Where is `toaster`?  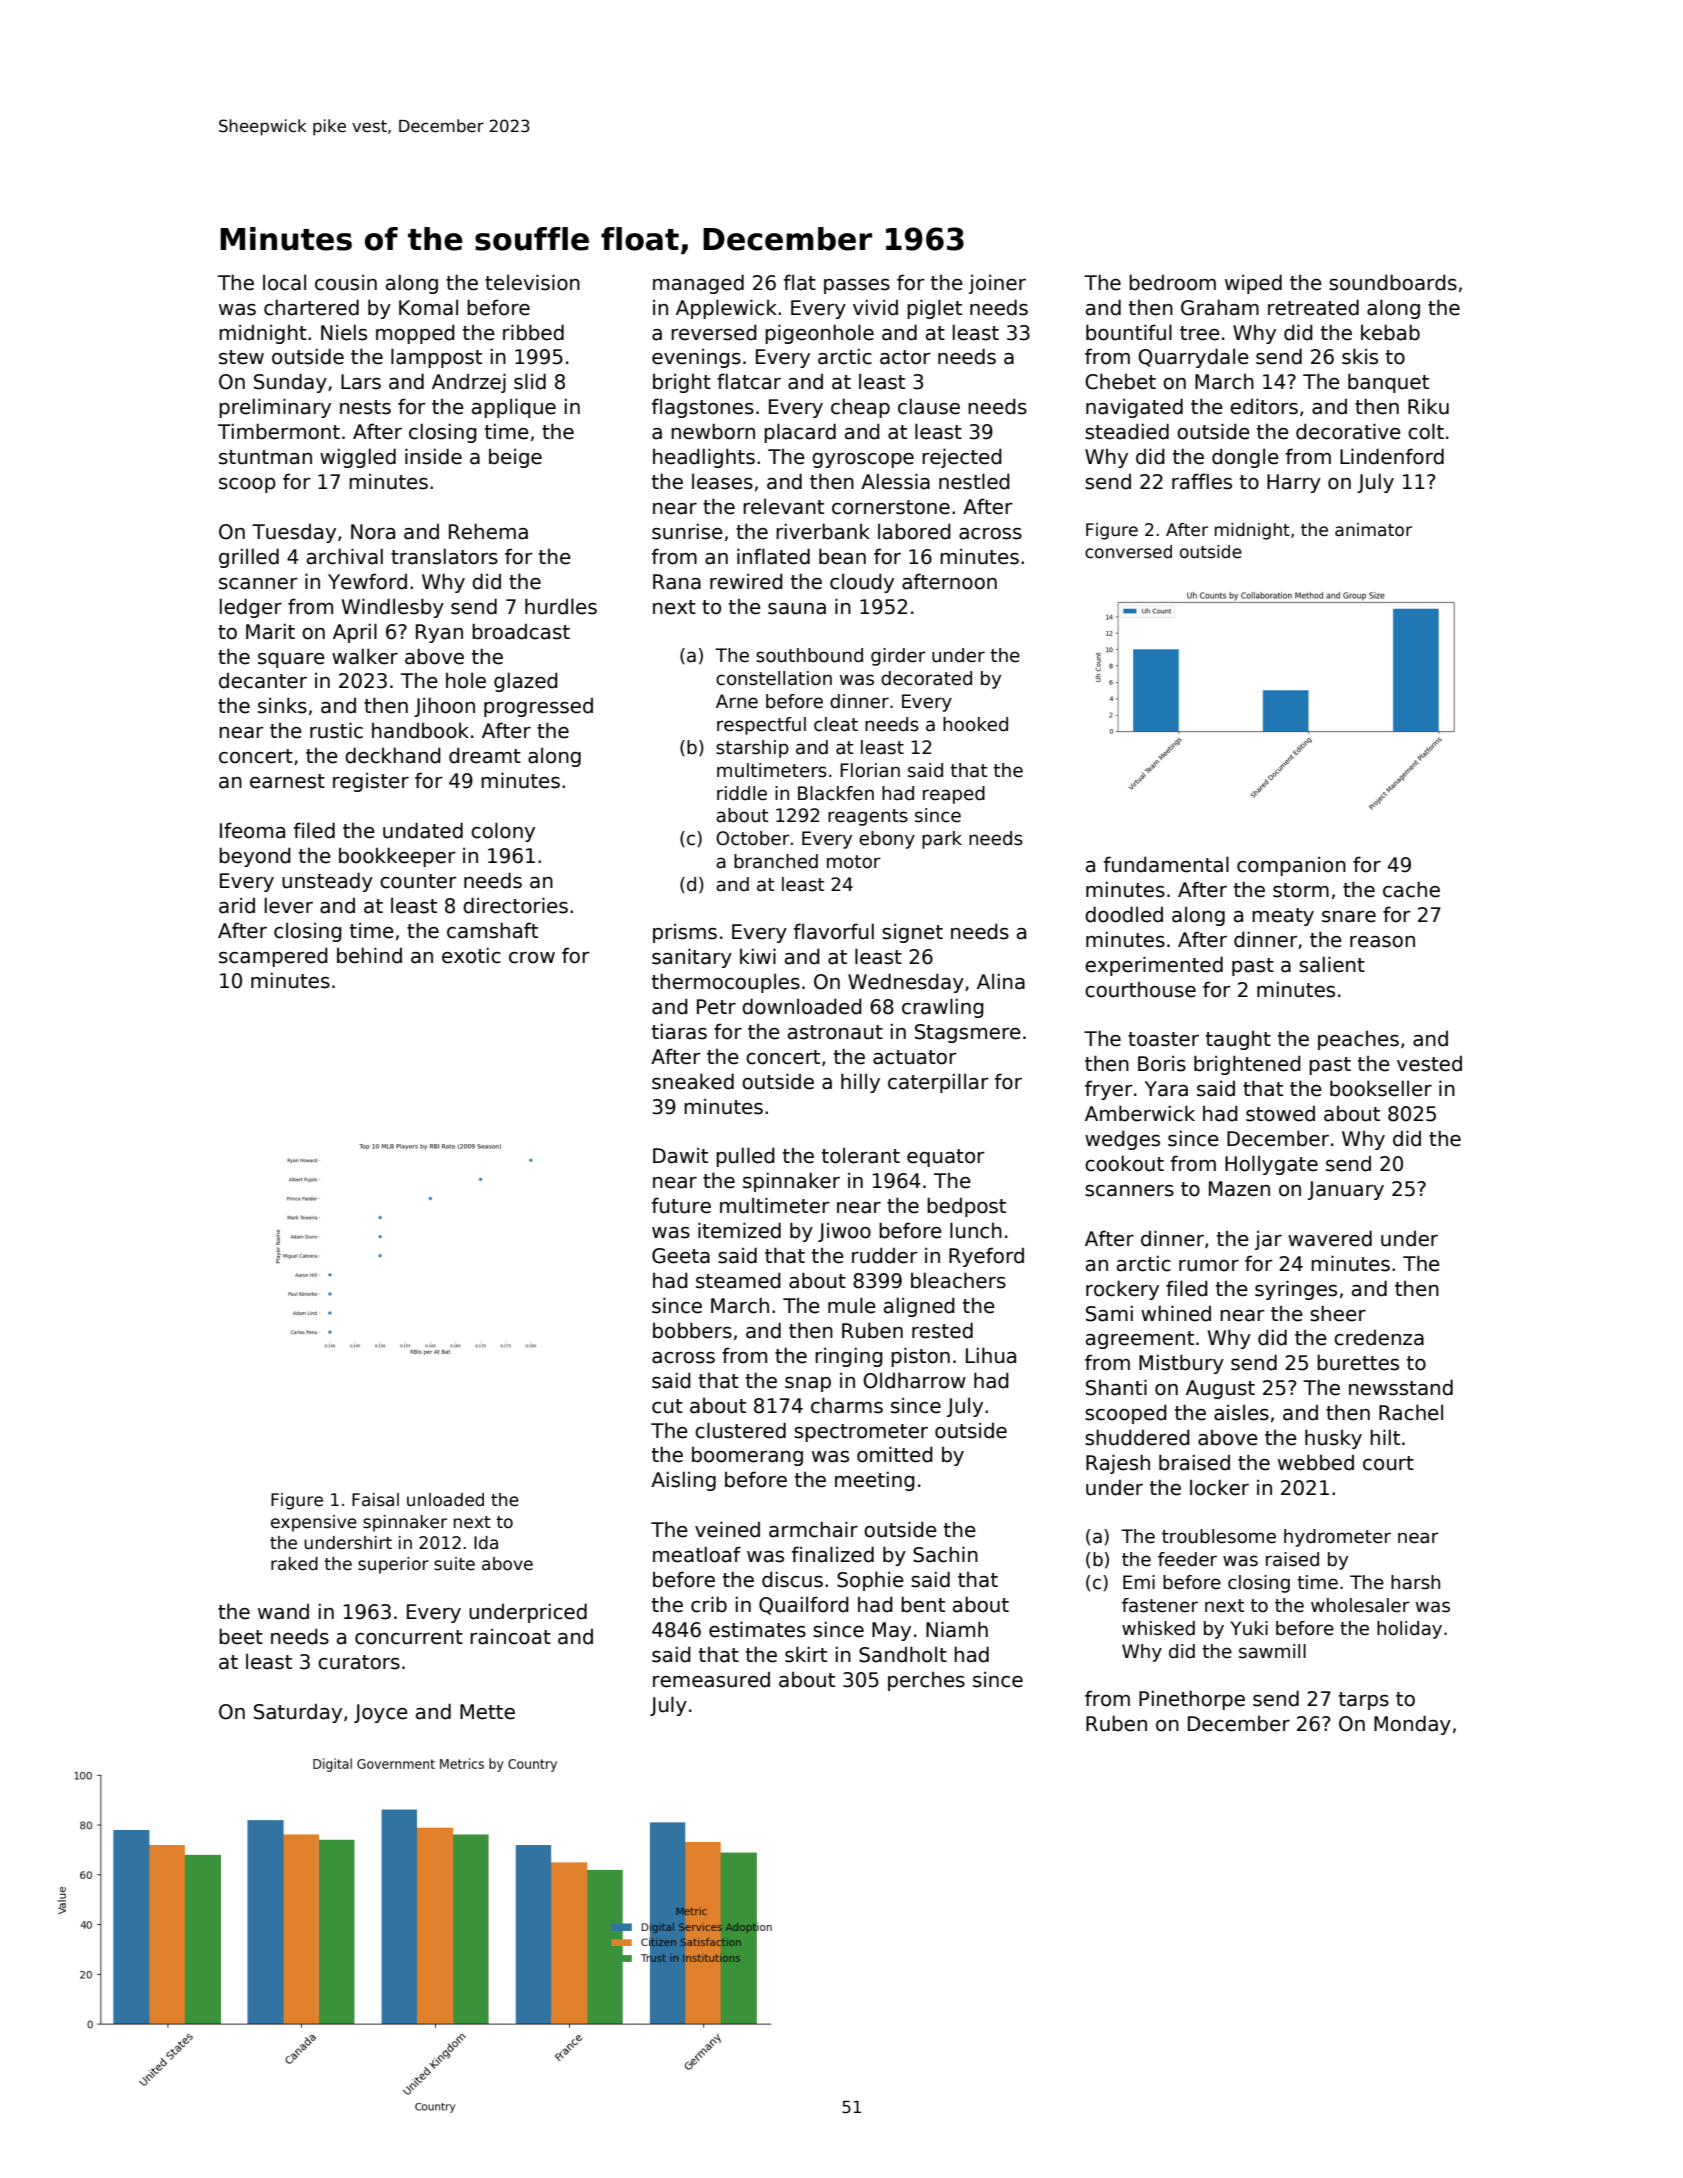 toaster is located at coordinates (1163, 1039).
